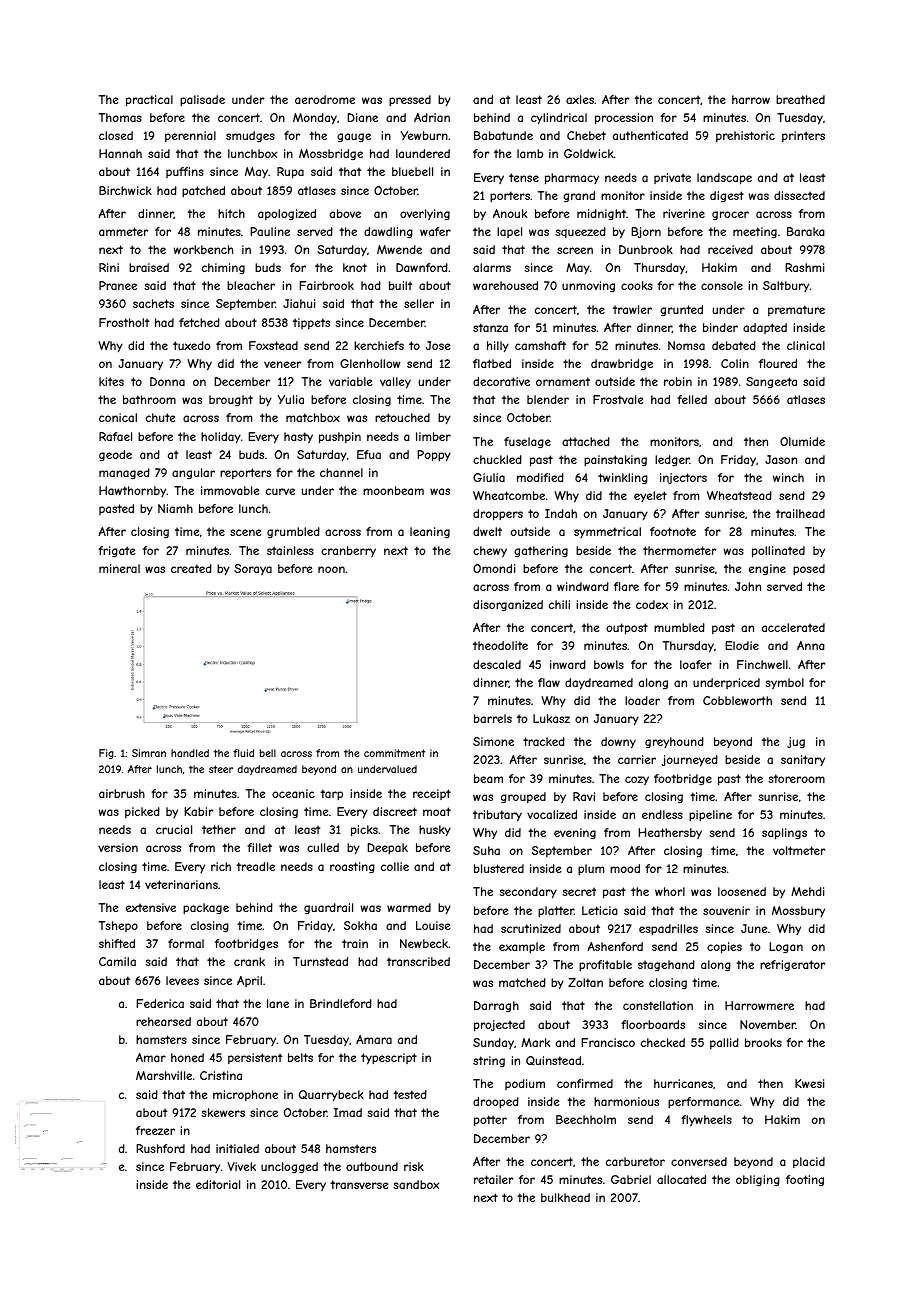  I want to click on axles, so click(580, 99).
